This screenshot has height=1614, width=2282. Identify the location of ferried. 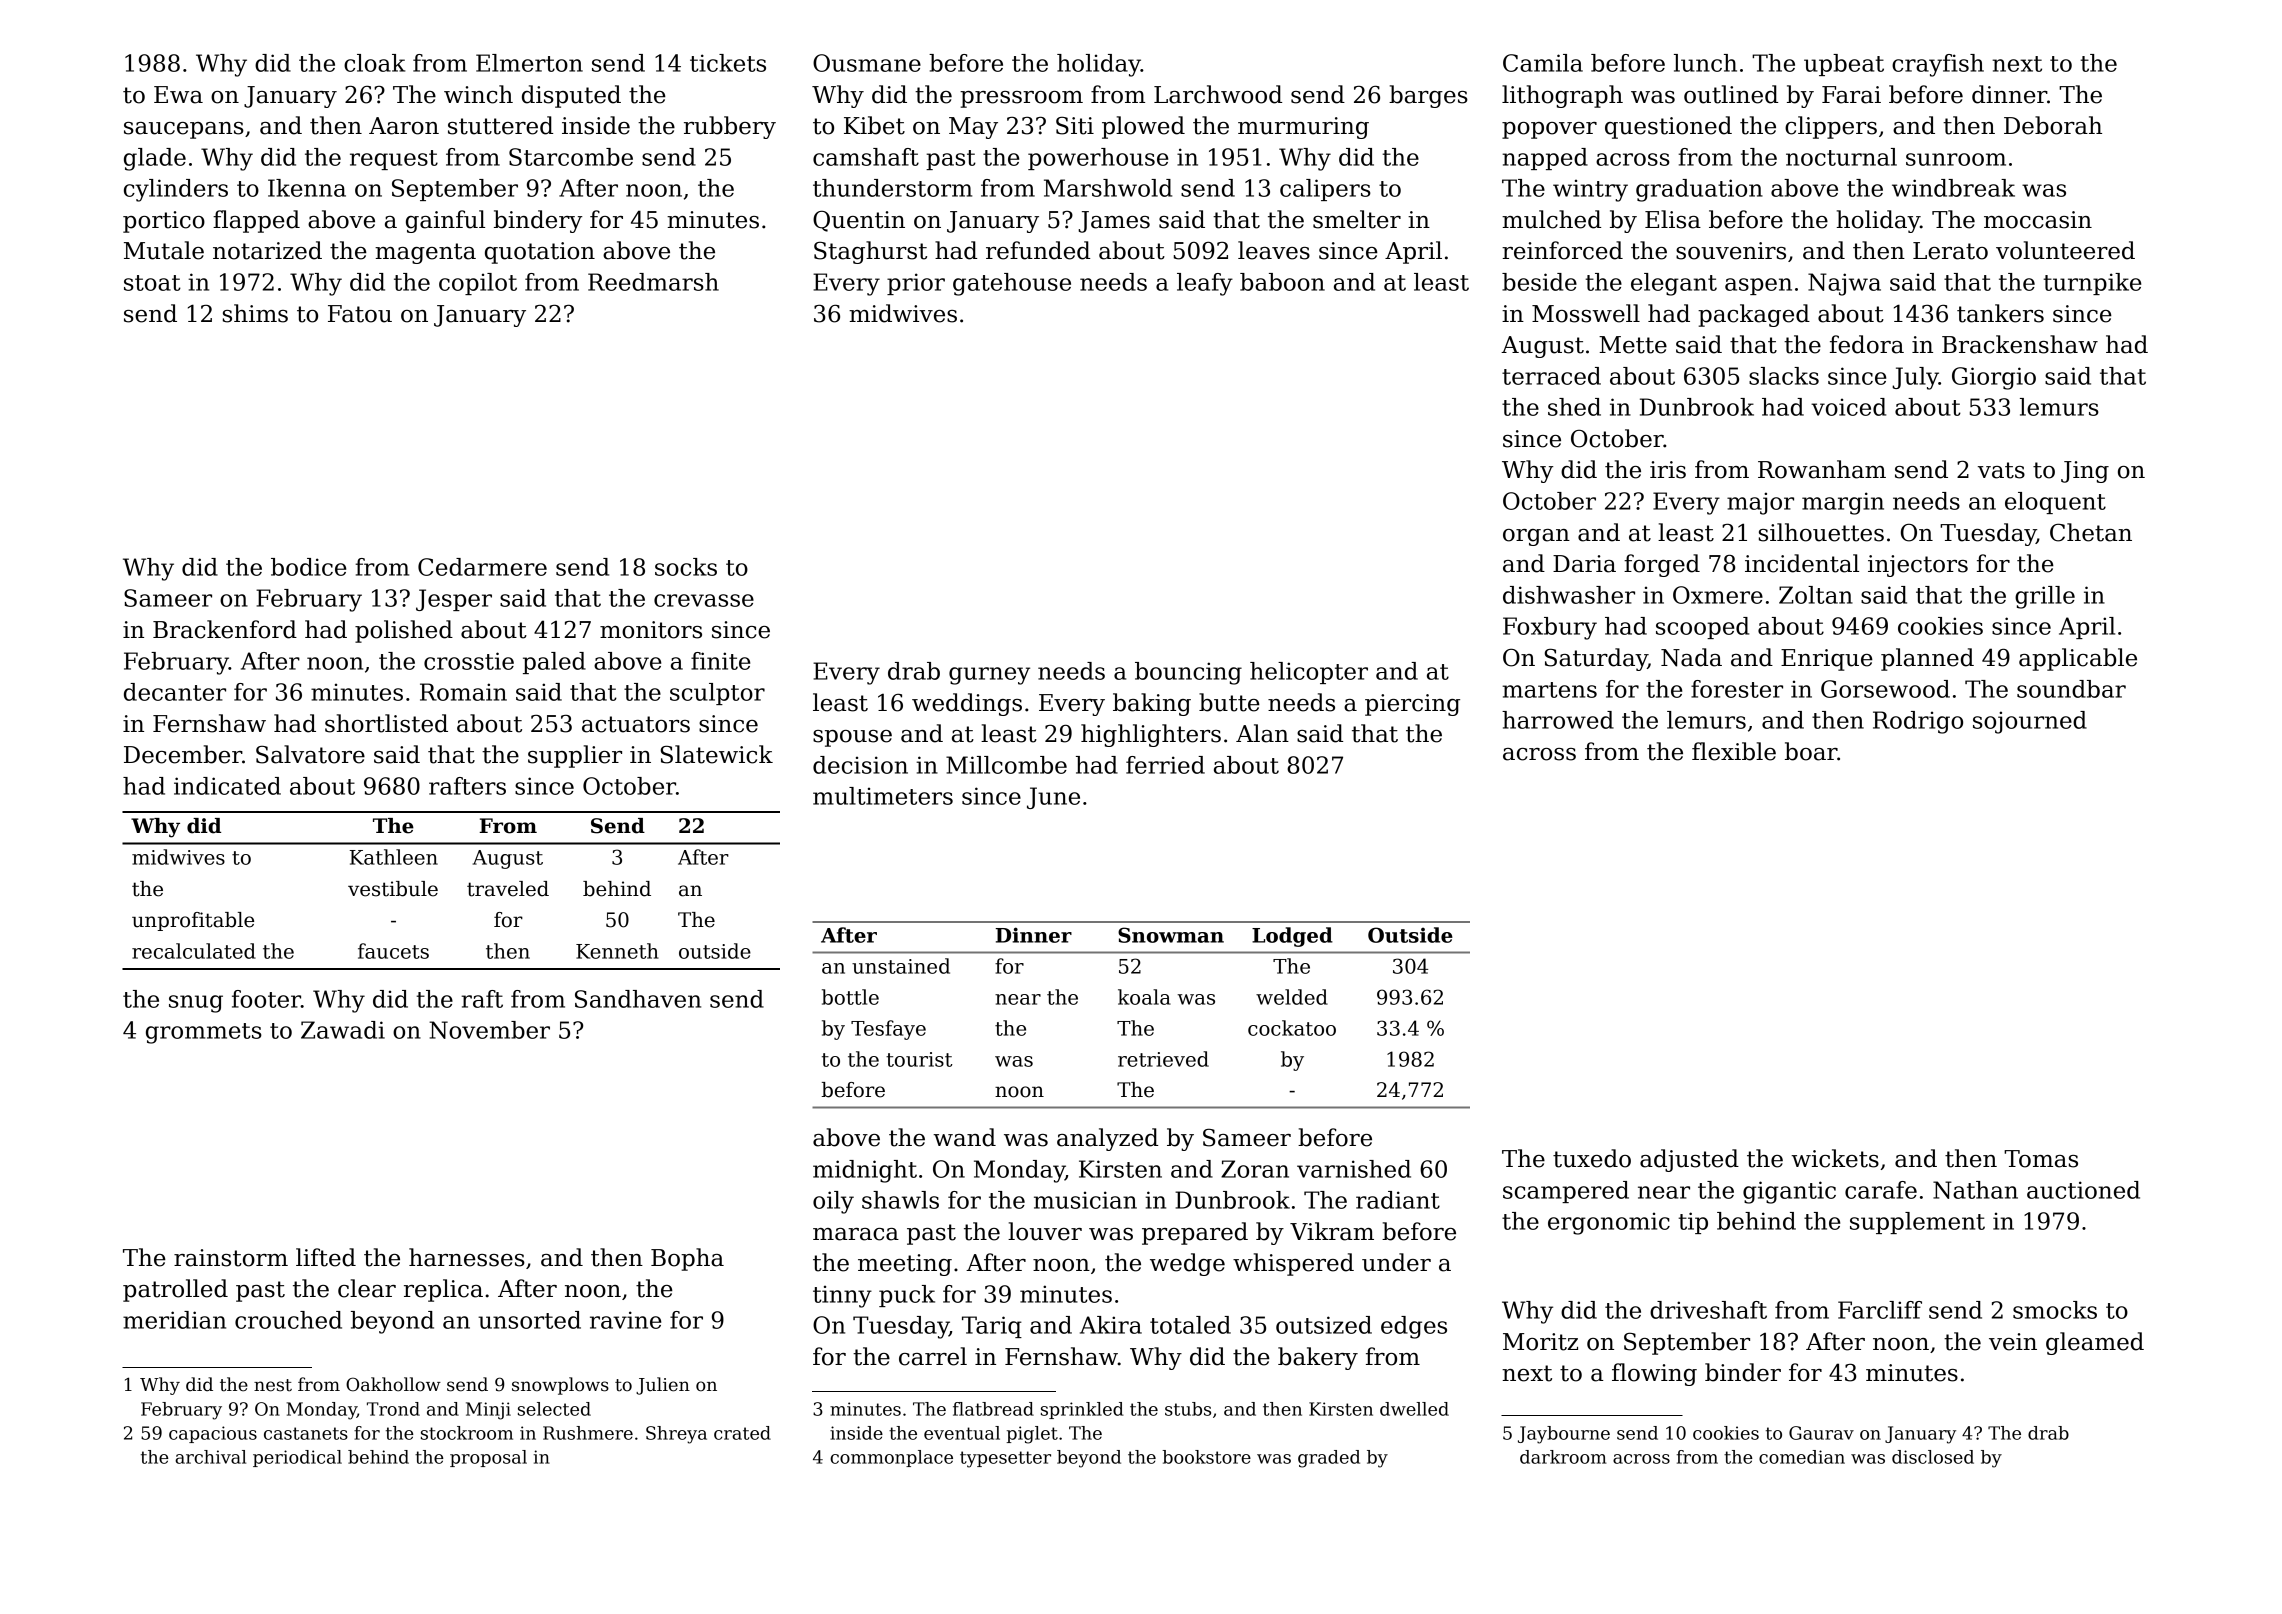
(1165, 765).
